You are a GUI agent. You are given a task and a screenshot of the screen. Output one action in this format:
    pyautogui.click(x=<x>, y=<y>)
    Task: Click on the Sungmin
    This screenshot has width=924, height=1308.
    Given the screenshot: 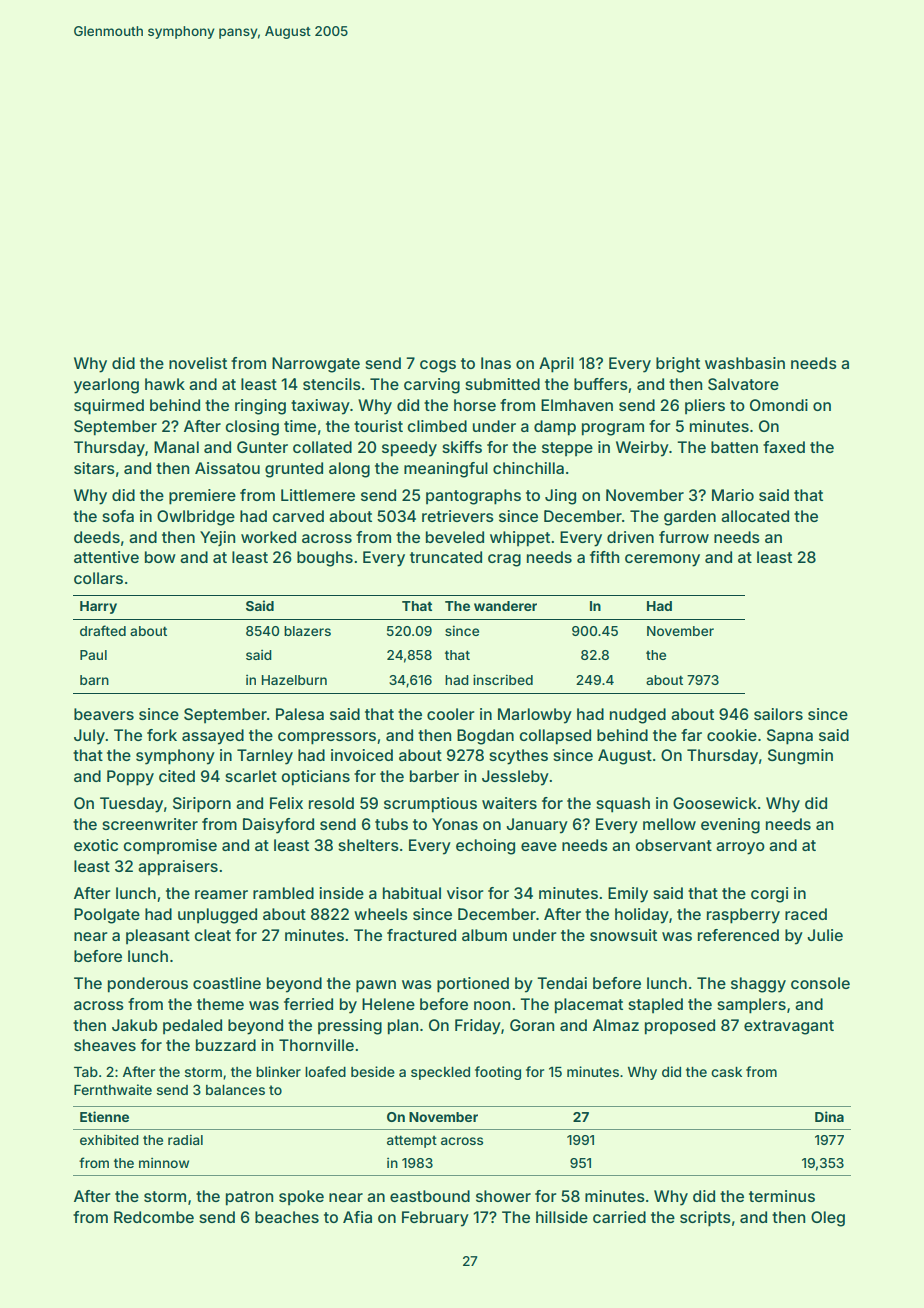 What is the action you would take?
    pyautogui.click(x=800, y=757)
